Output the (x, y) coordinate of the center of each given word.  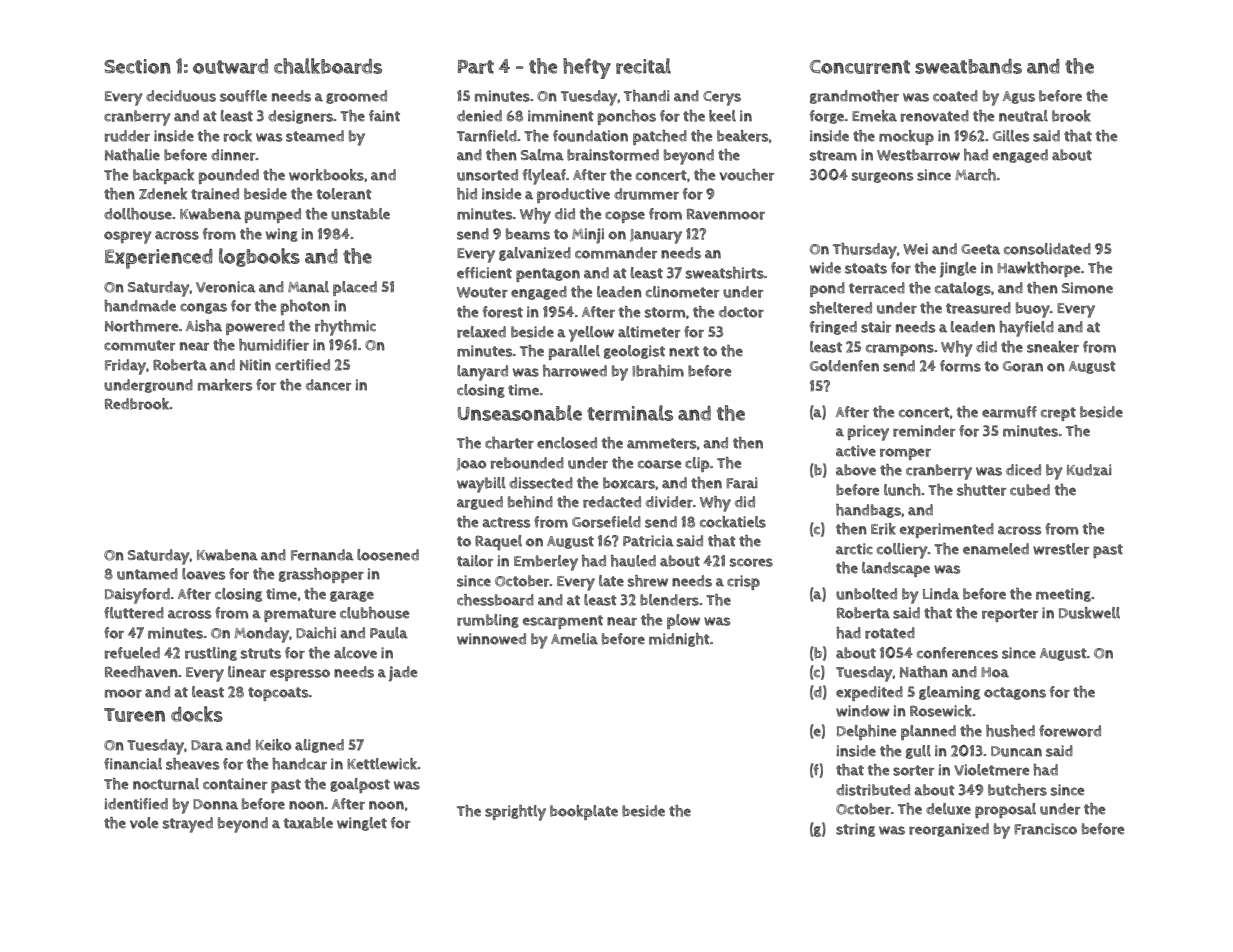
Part (476, 67)
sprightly (515, 813)
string (855, 830)
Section (137, 66)
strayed (188, 825)
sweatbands (968, 66)
